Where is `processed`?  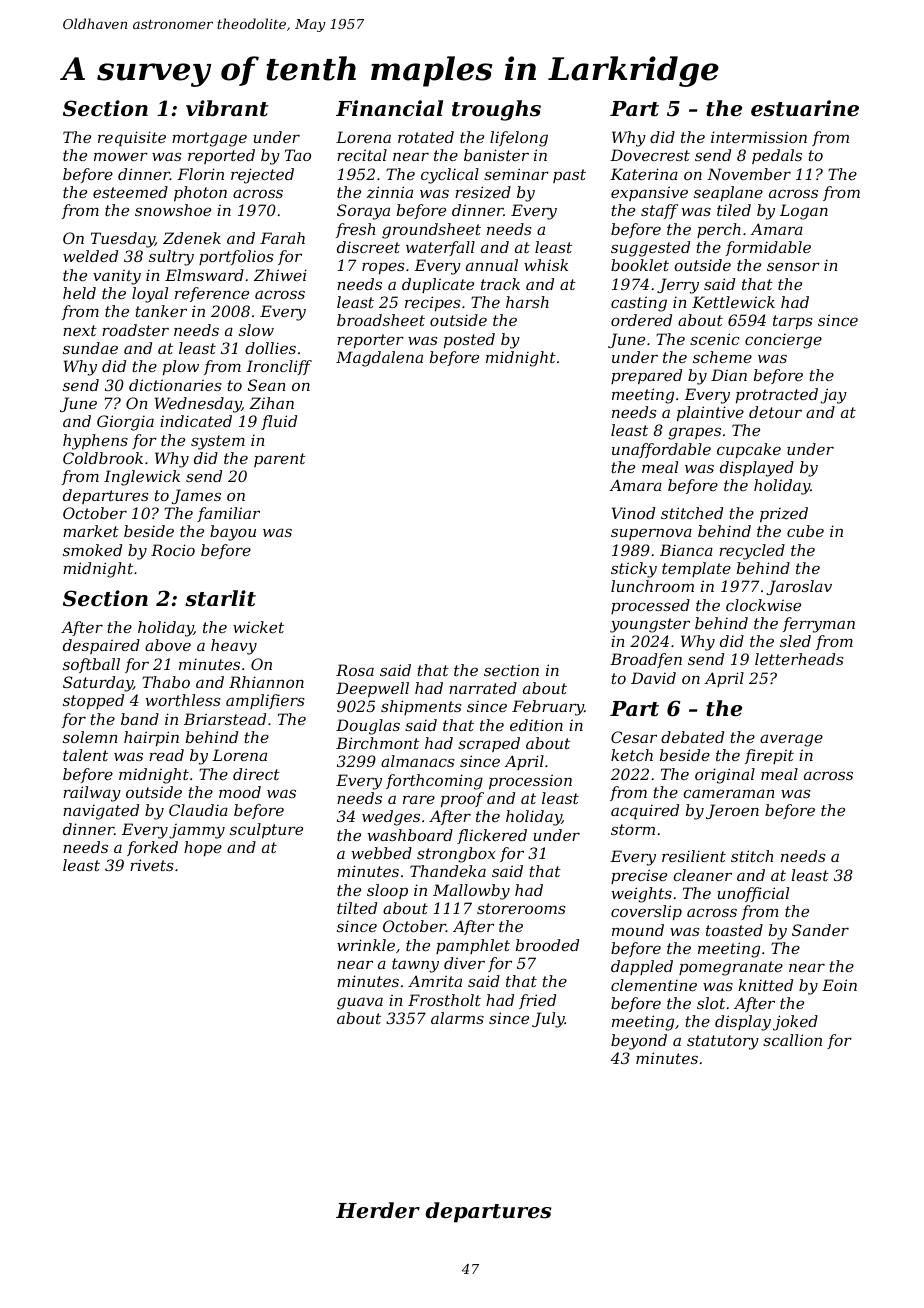
processed is located at coordinates (650, 606).
